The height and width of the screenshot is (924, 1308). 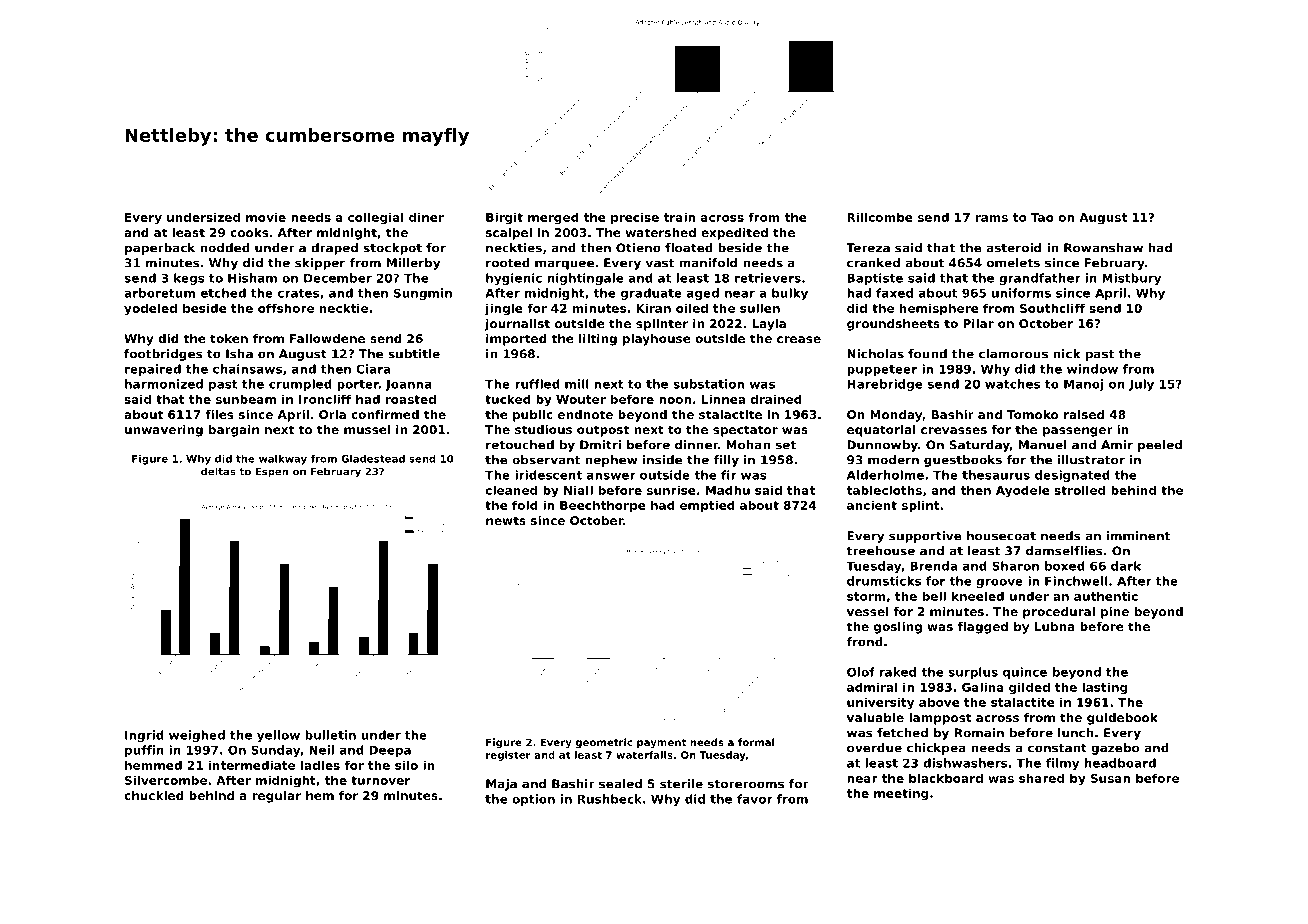 What do you see at coordinates (266, 217) in the screenshot?
I see `movie` at bounding box center [266, 217].
